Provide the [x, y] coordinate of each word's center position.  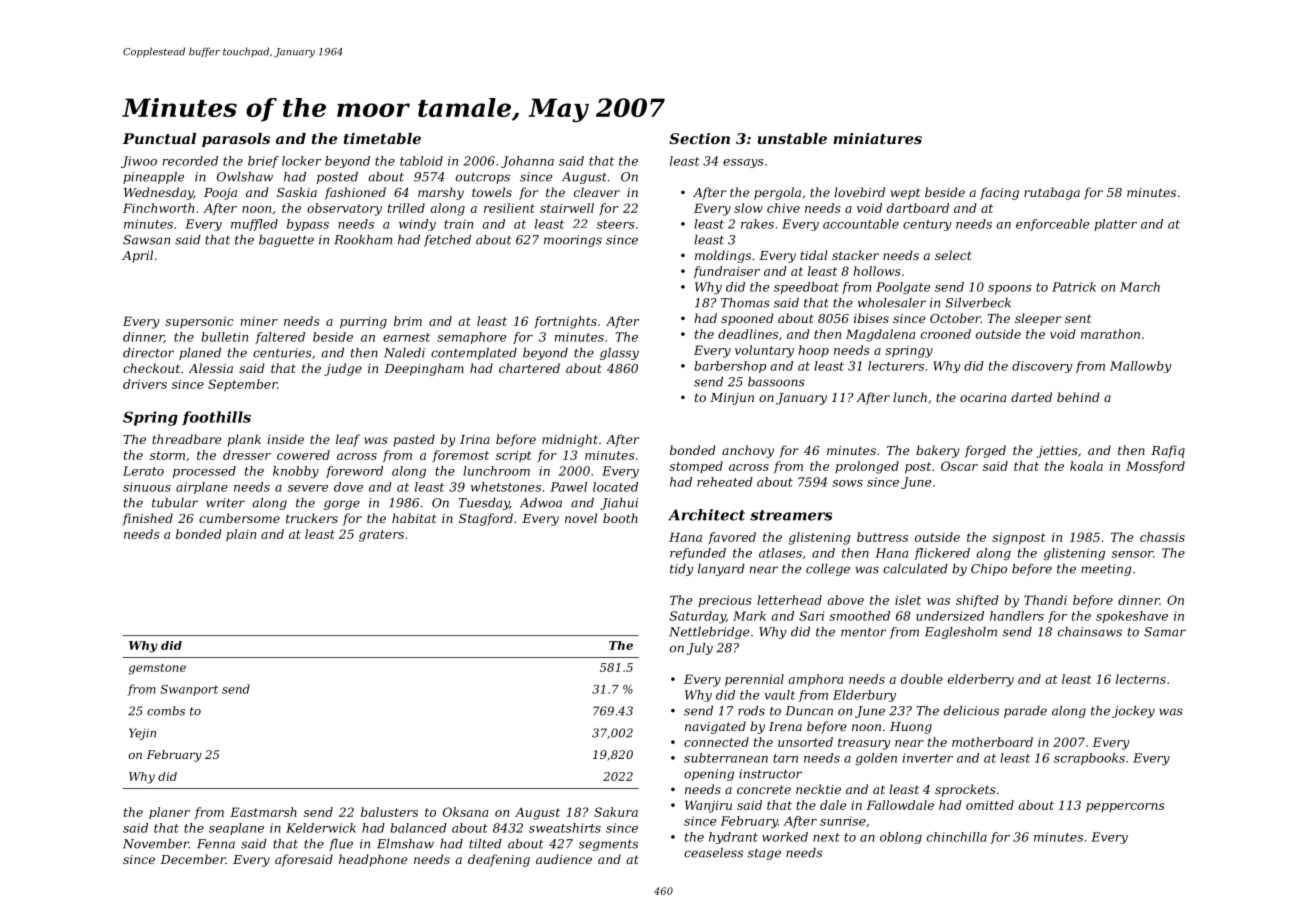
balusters [389, 812]
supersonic [199, 322]
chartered [529, 368]
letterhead [789, 600]
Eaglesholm [961, 633]
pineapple [153, 178]
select [953, 255]
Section [699, 138]
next [826, 837]
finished [147, 519]
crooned [946, 334]
